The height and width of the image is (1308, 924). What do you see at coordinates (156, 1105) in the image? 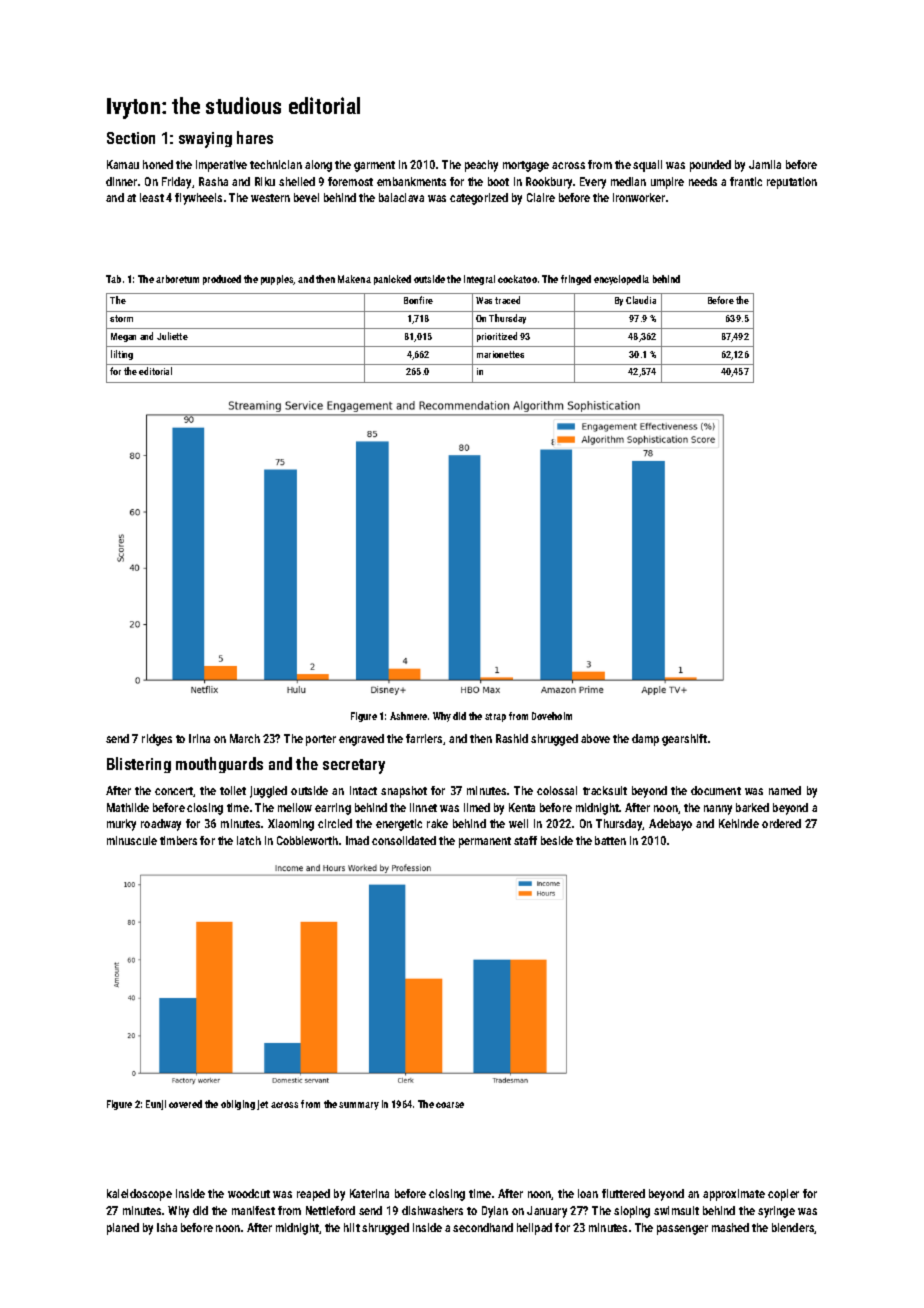
I see `Eunji` at bounding box center [156, 1105].
